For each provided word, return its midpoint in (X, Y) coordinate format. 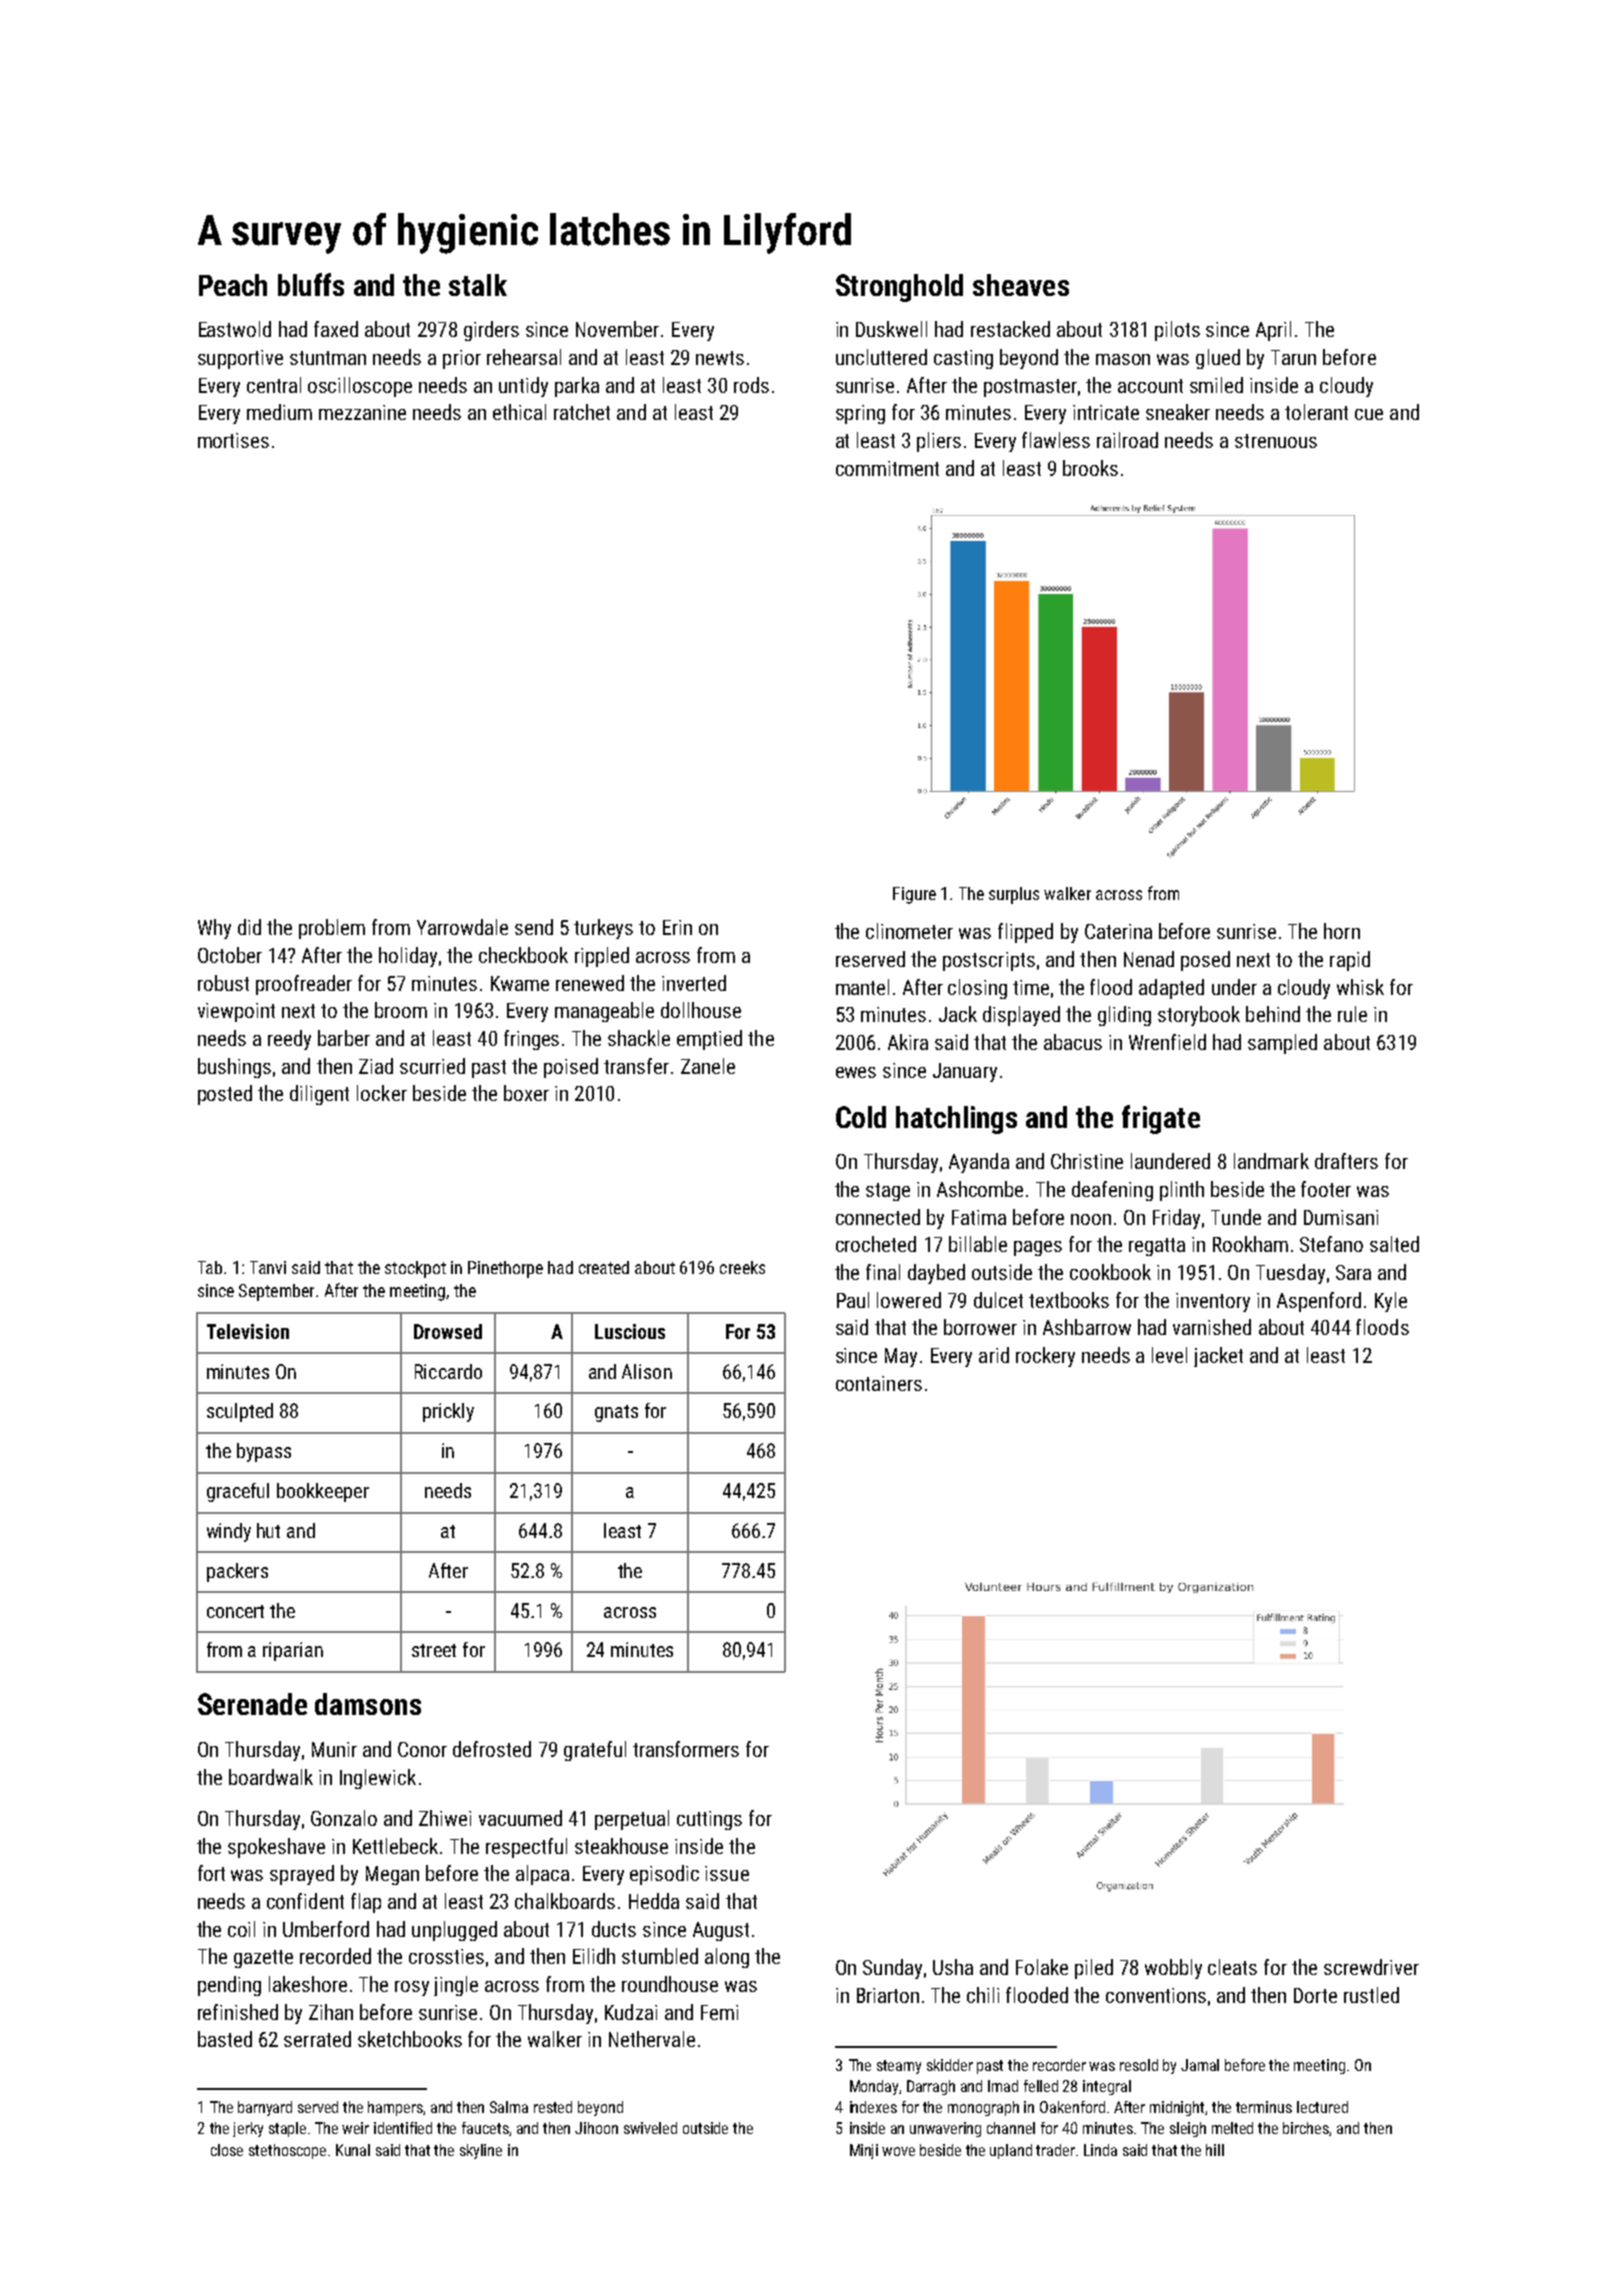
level (1169, 1355)
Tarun (1293, 357)
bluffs (311, 284)
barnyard (265, 2108)
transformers (686, 1749)
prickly (448, 1412)
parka (577, 387)
